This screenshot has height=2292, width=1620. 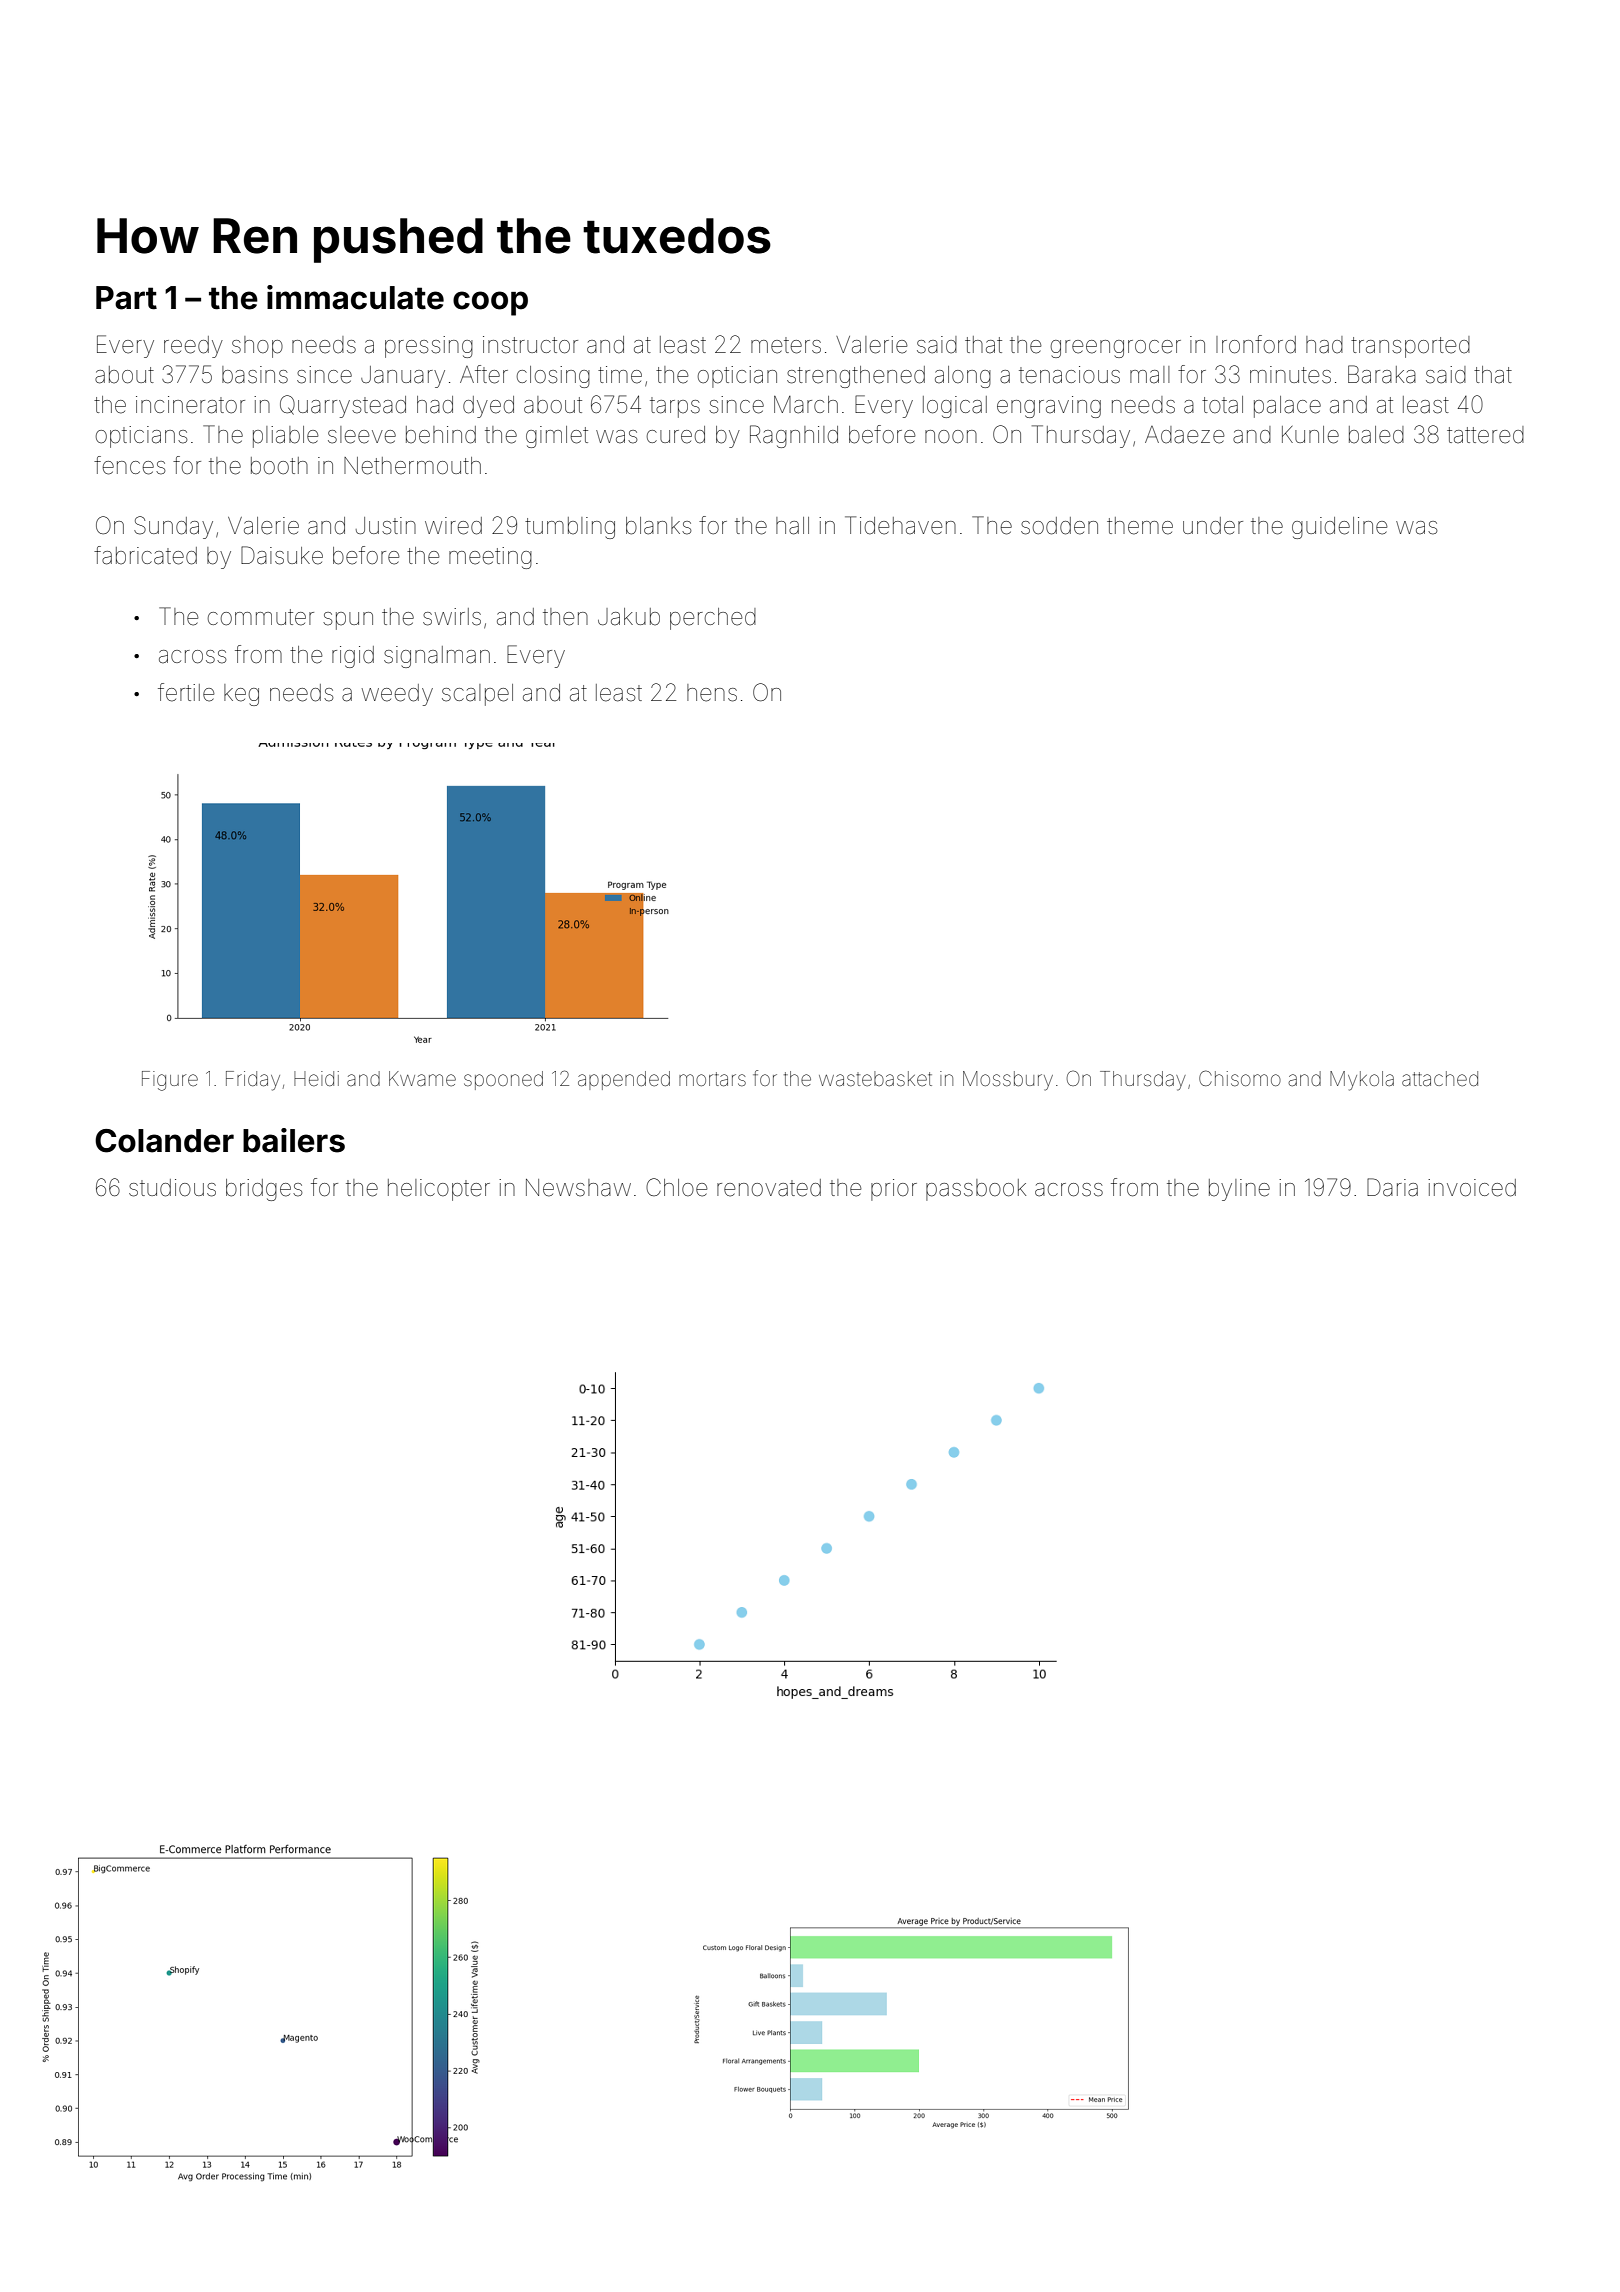 What do you see at coordinates (186, 692) in the screenshot?
I see `fertile` at bounding box center [186, 692].
